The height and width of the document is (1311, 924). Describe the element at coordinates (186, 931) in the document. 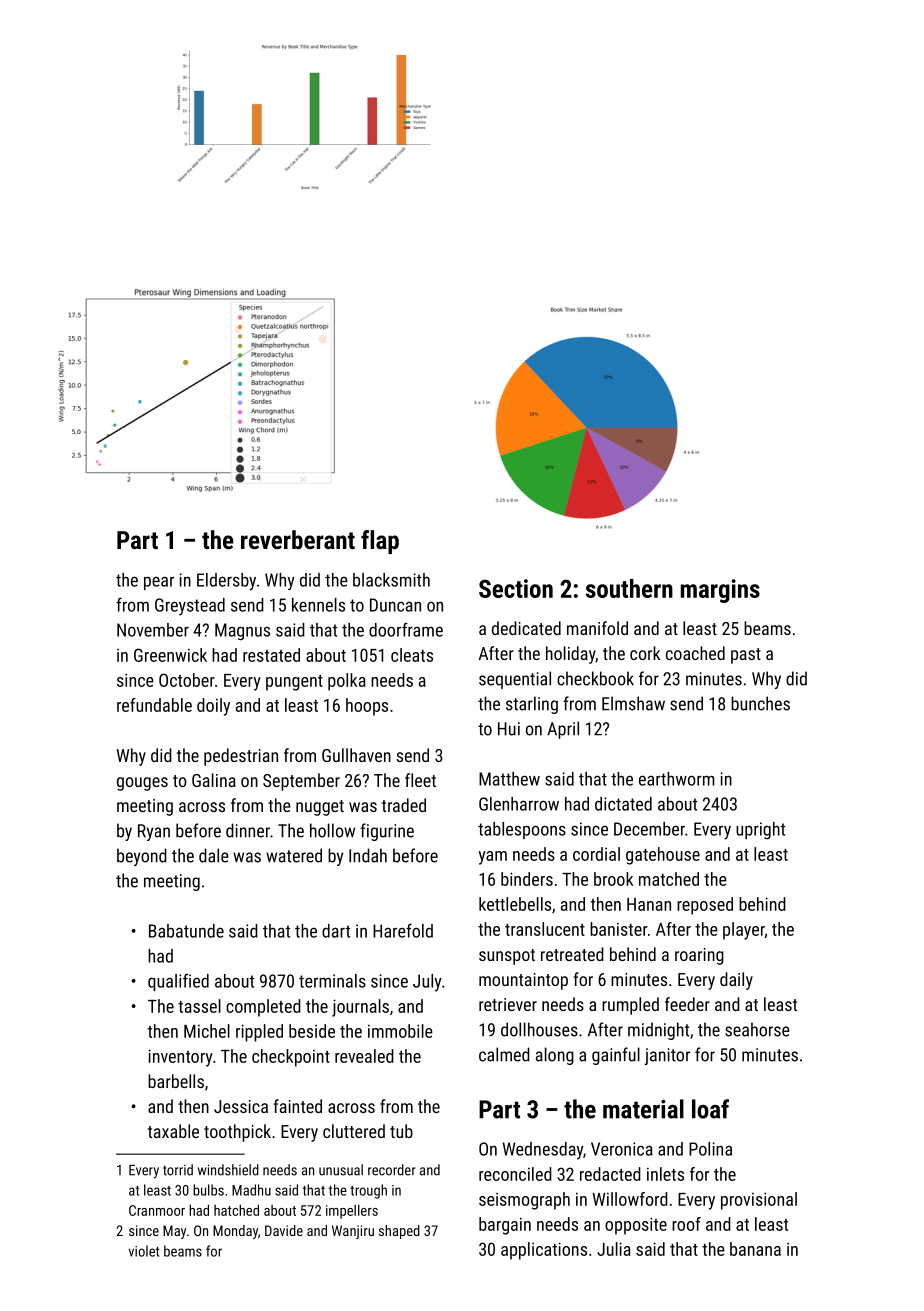

I see `Babatunde` at that location.
